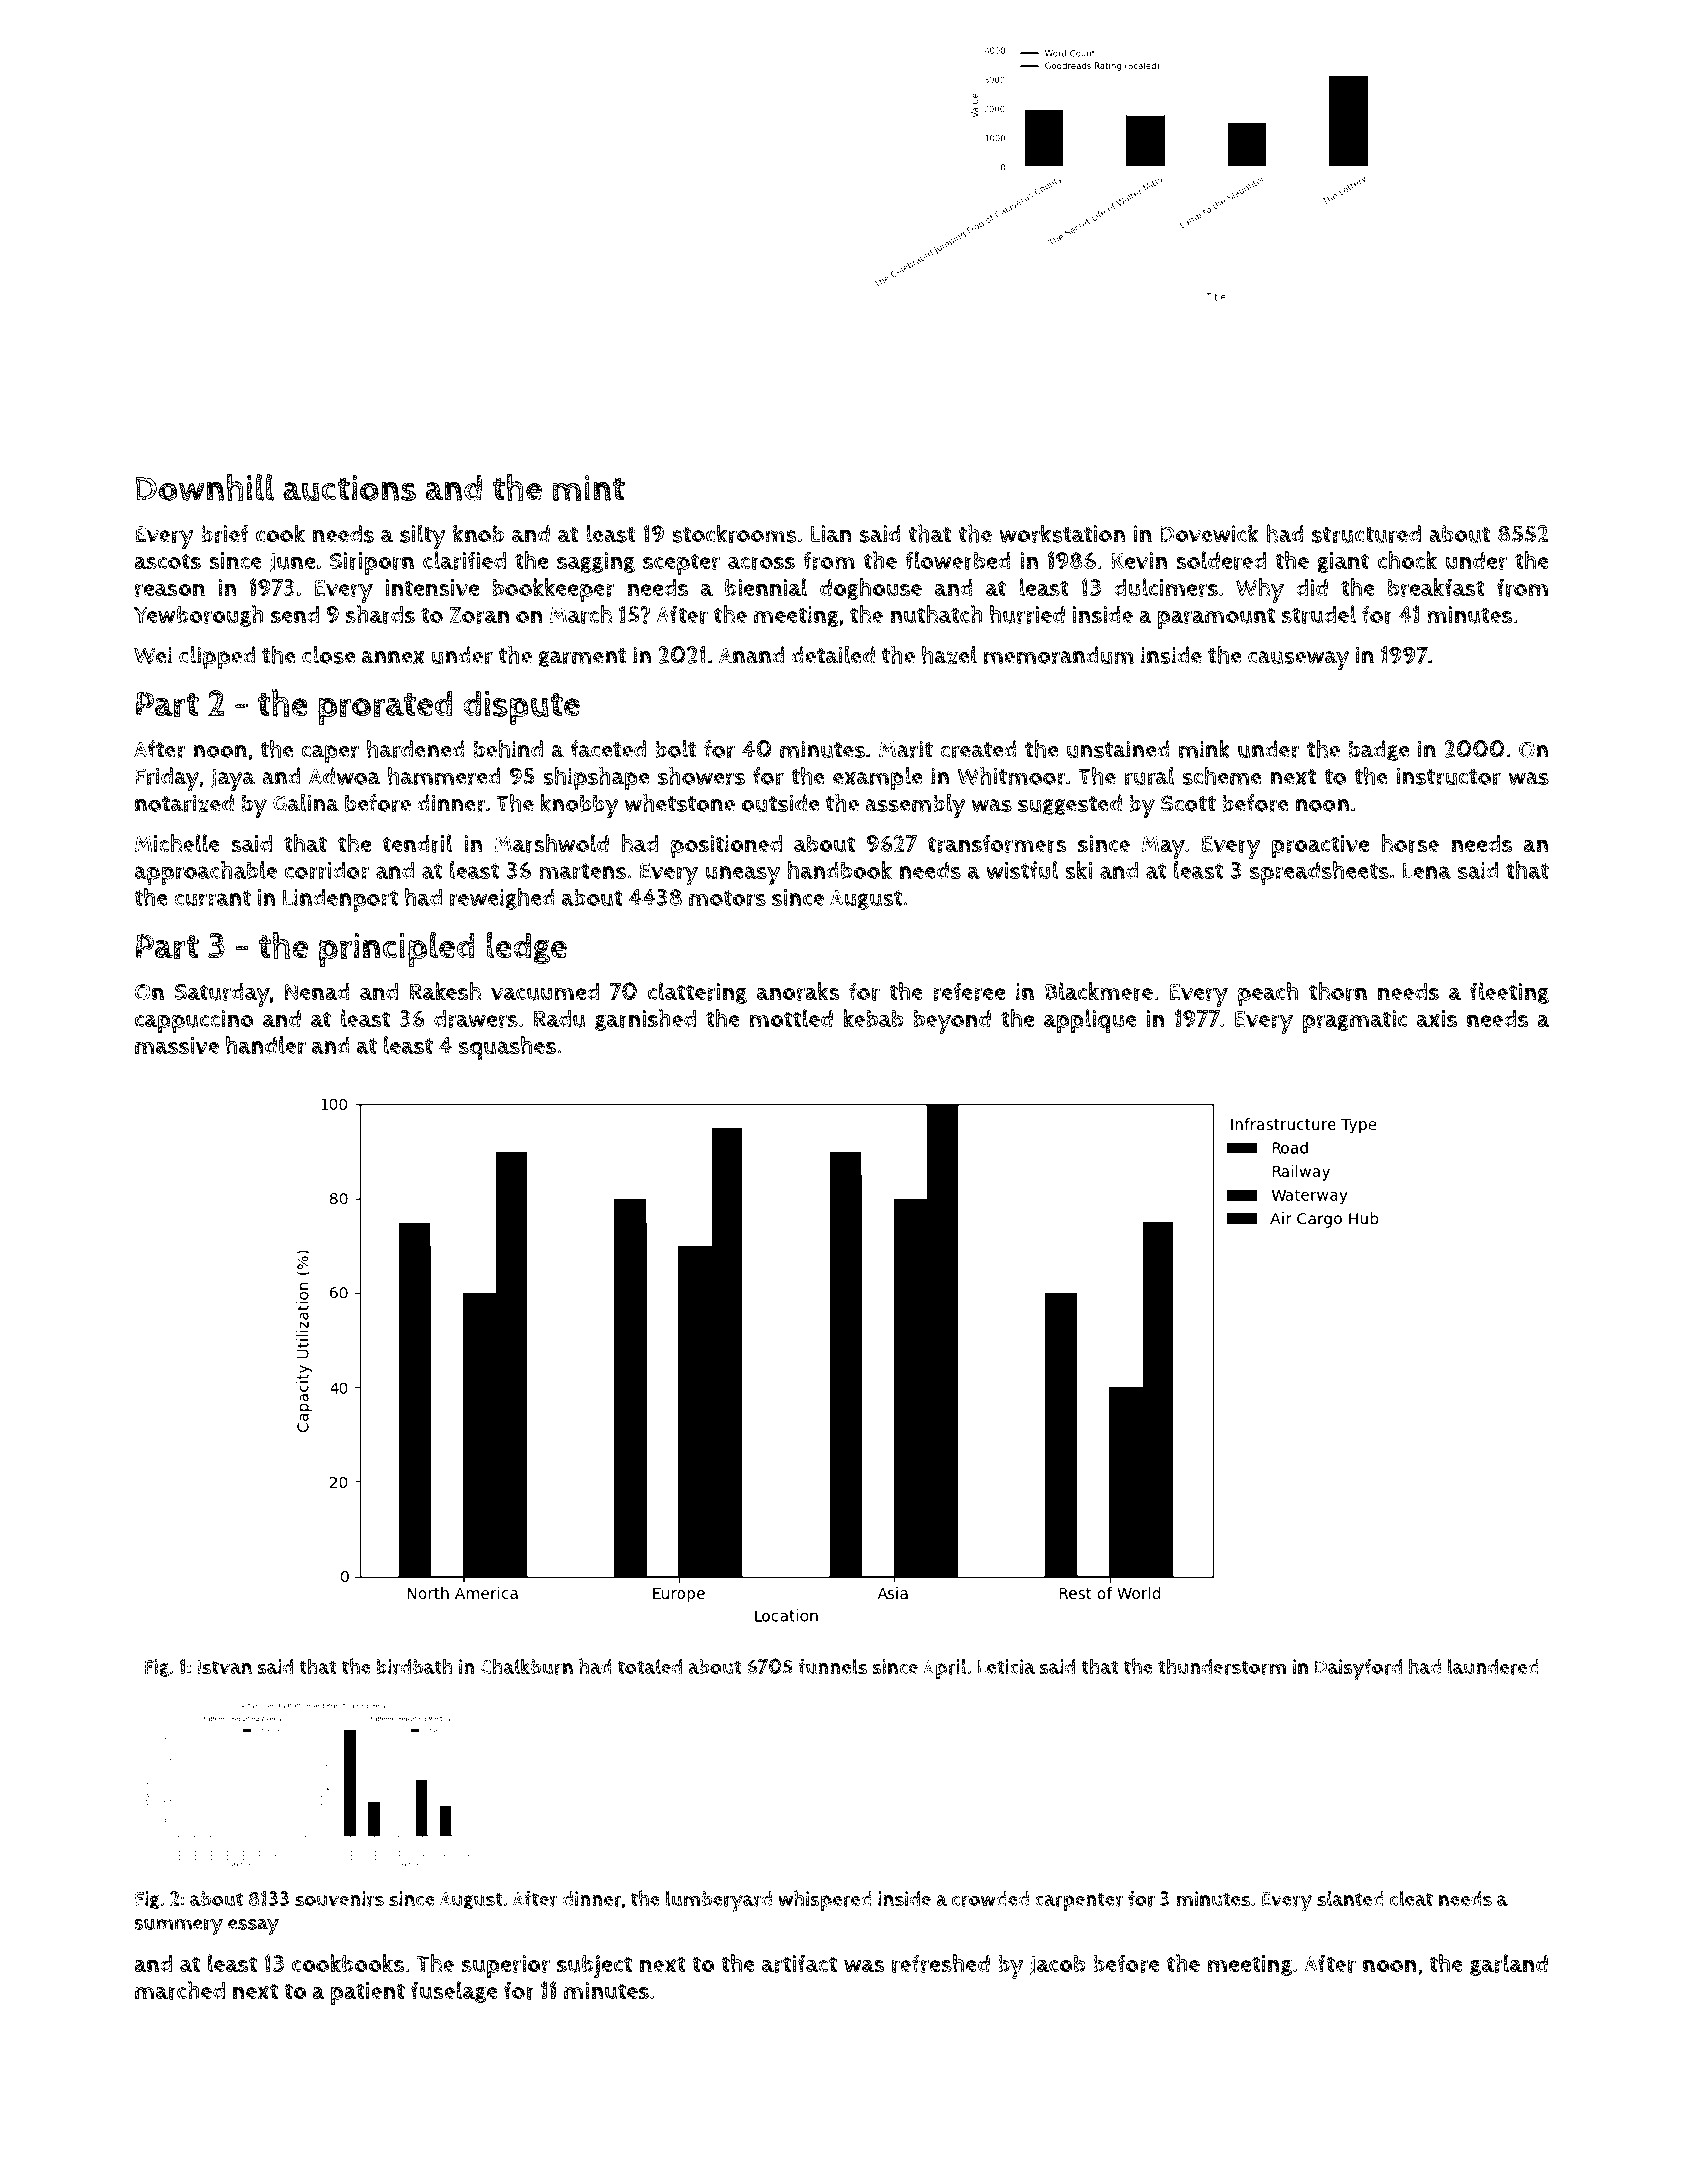 Image resolution: width=1683 pixels, height=2178 pixels. Describe the element at coordinates (650, 1666) in the image. I see `totaled` at that location.
